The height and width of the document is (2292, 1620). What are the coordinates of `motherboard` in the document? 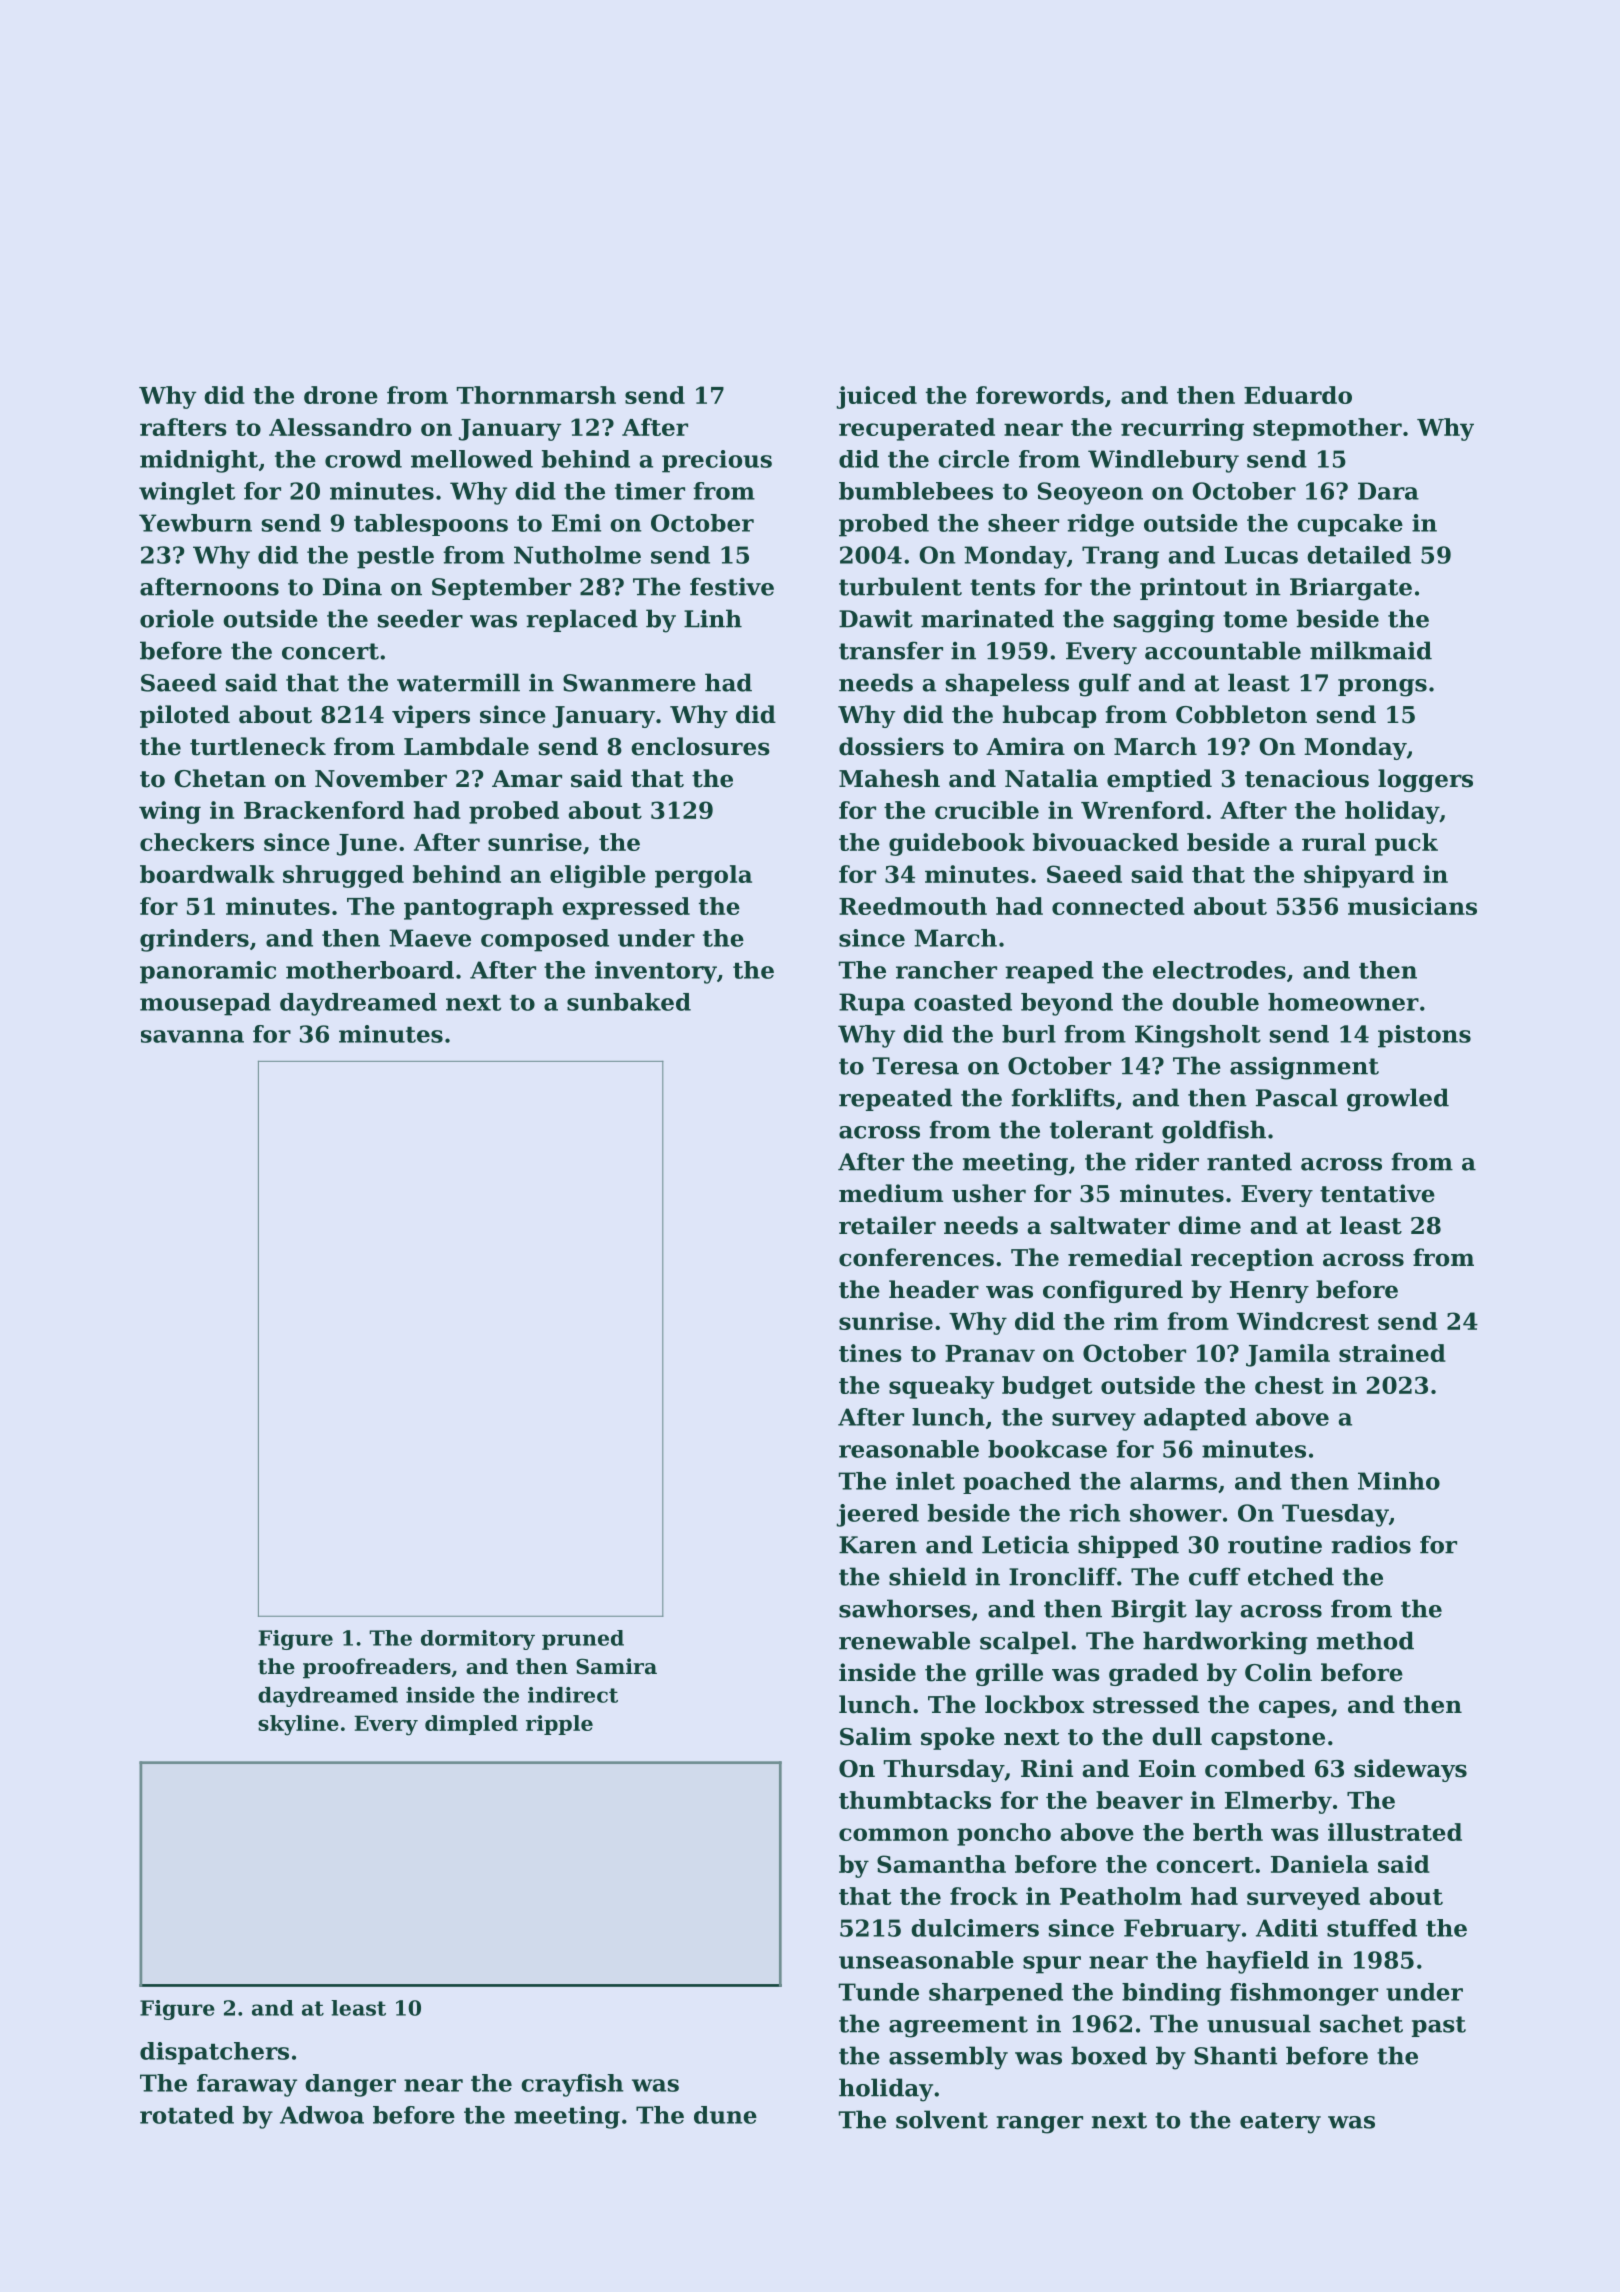 It's located at (370, 970).
